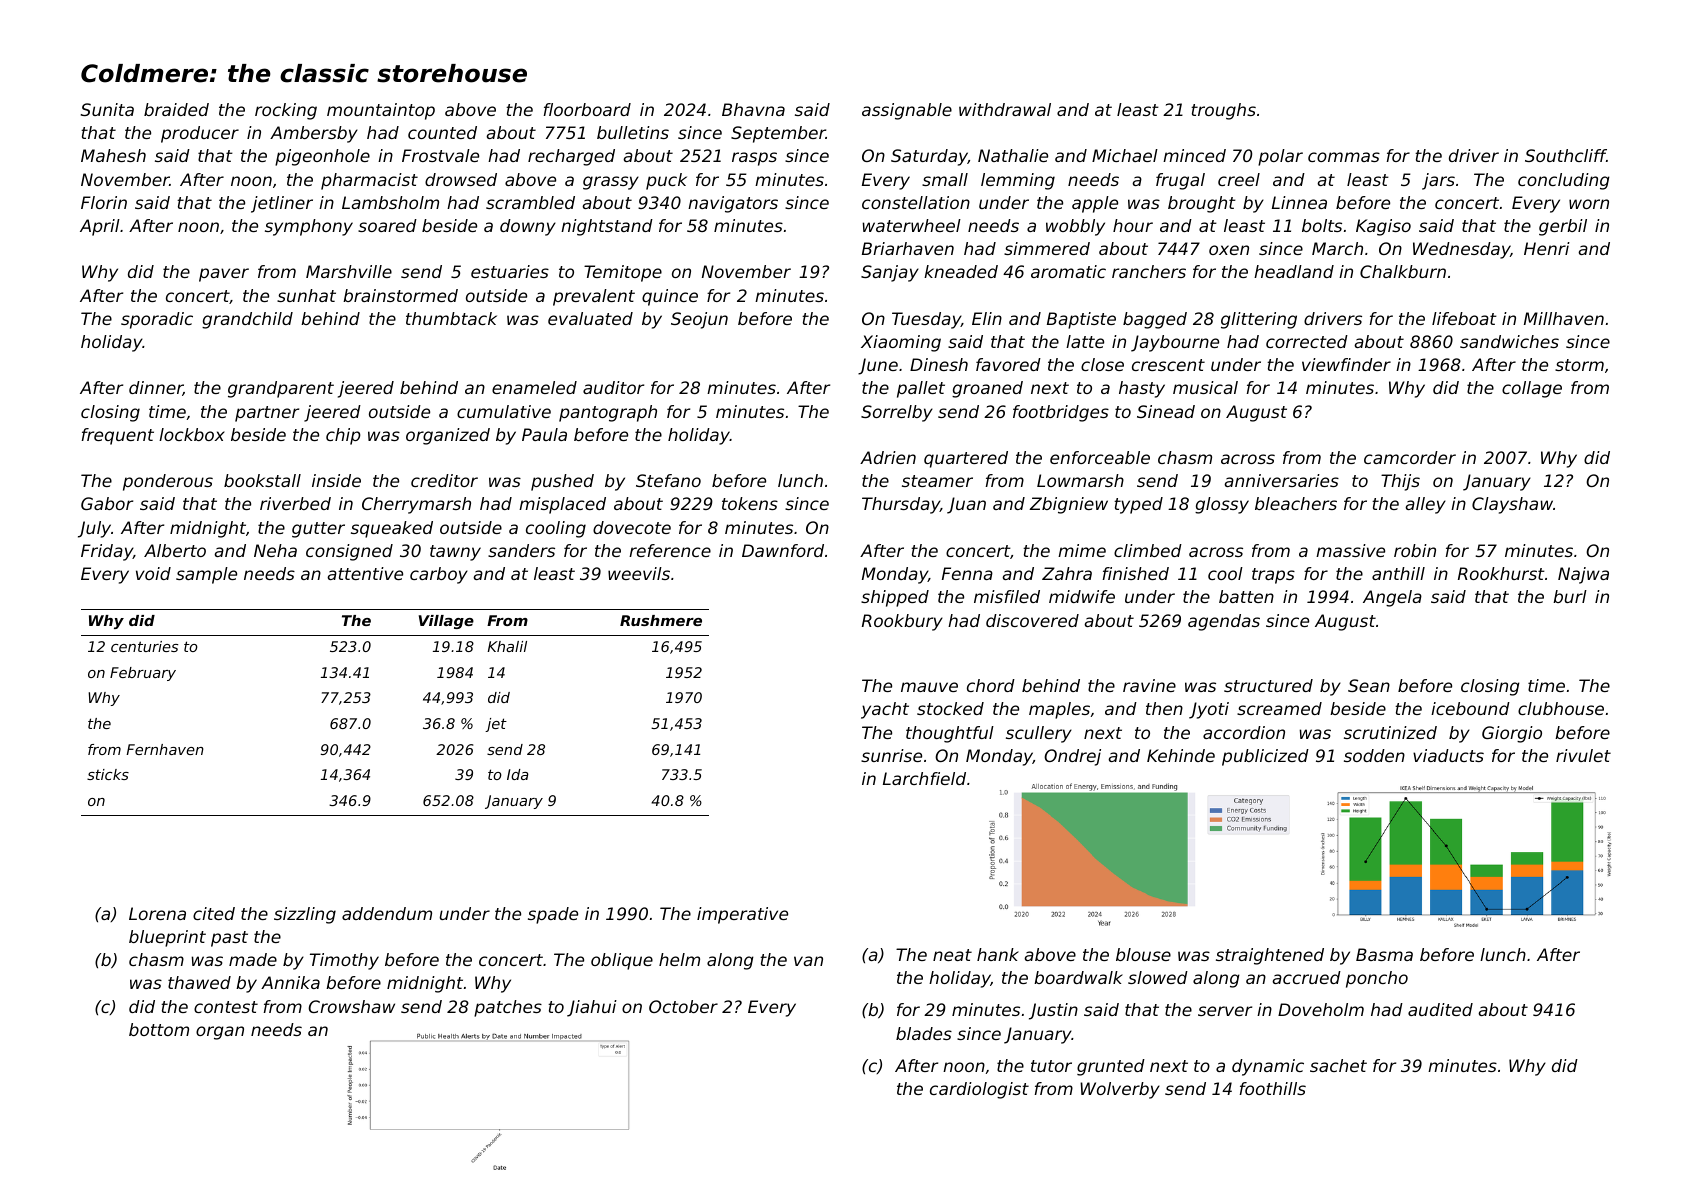 This screenshot has height=1195, width=1691. I want to click on patches, so click(508, 1008).
